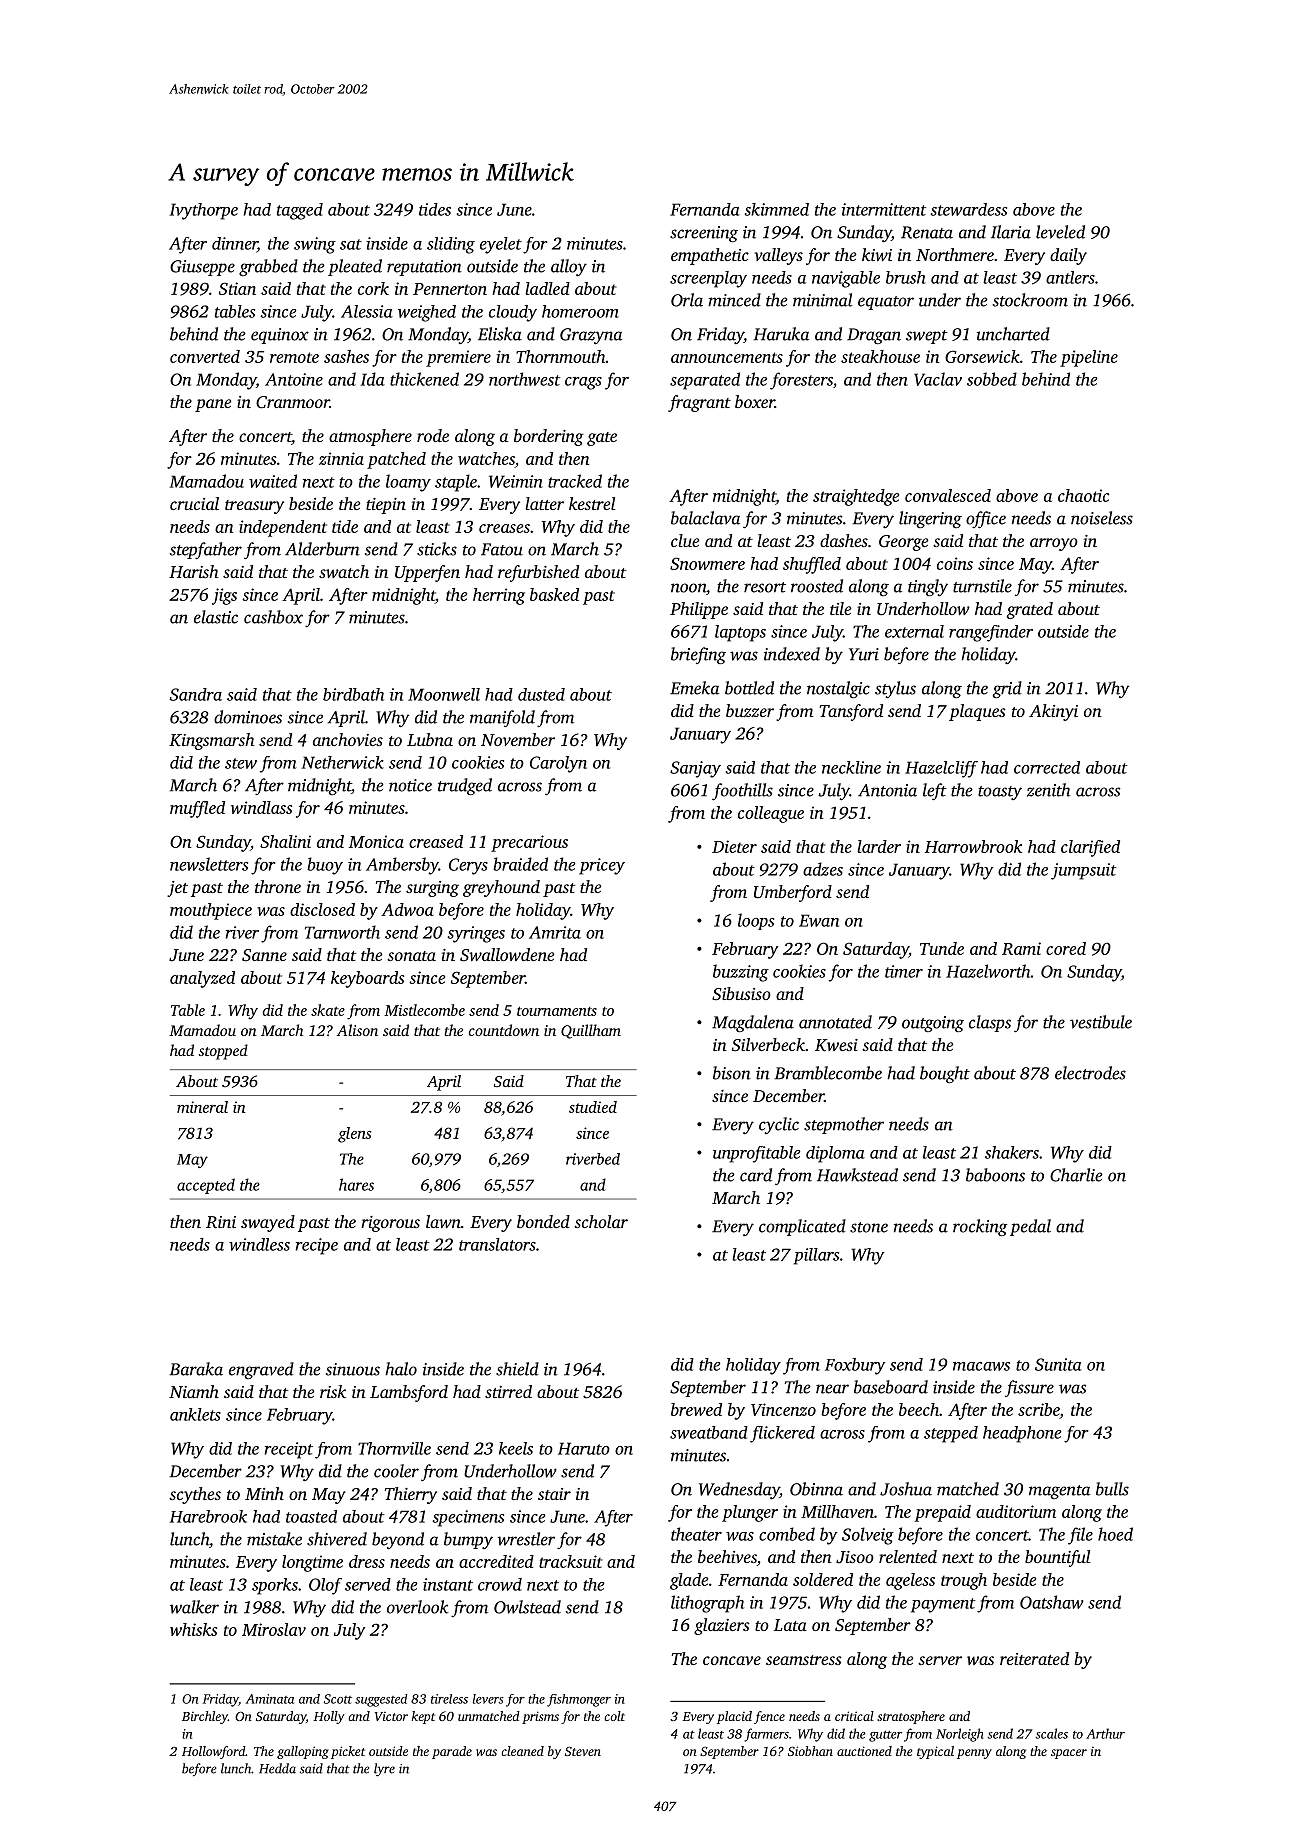  What do you see at coordinates (756, 1175) in the screenshot?
I see `card` at bounding box center [756, 1175].
